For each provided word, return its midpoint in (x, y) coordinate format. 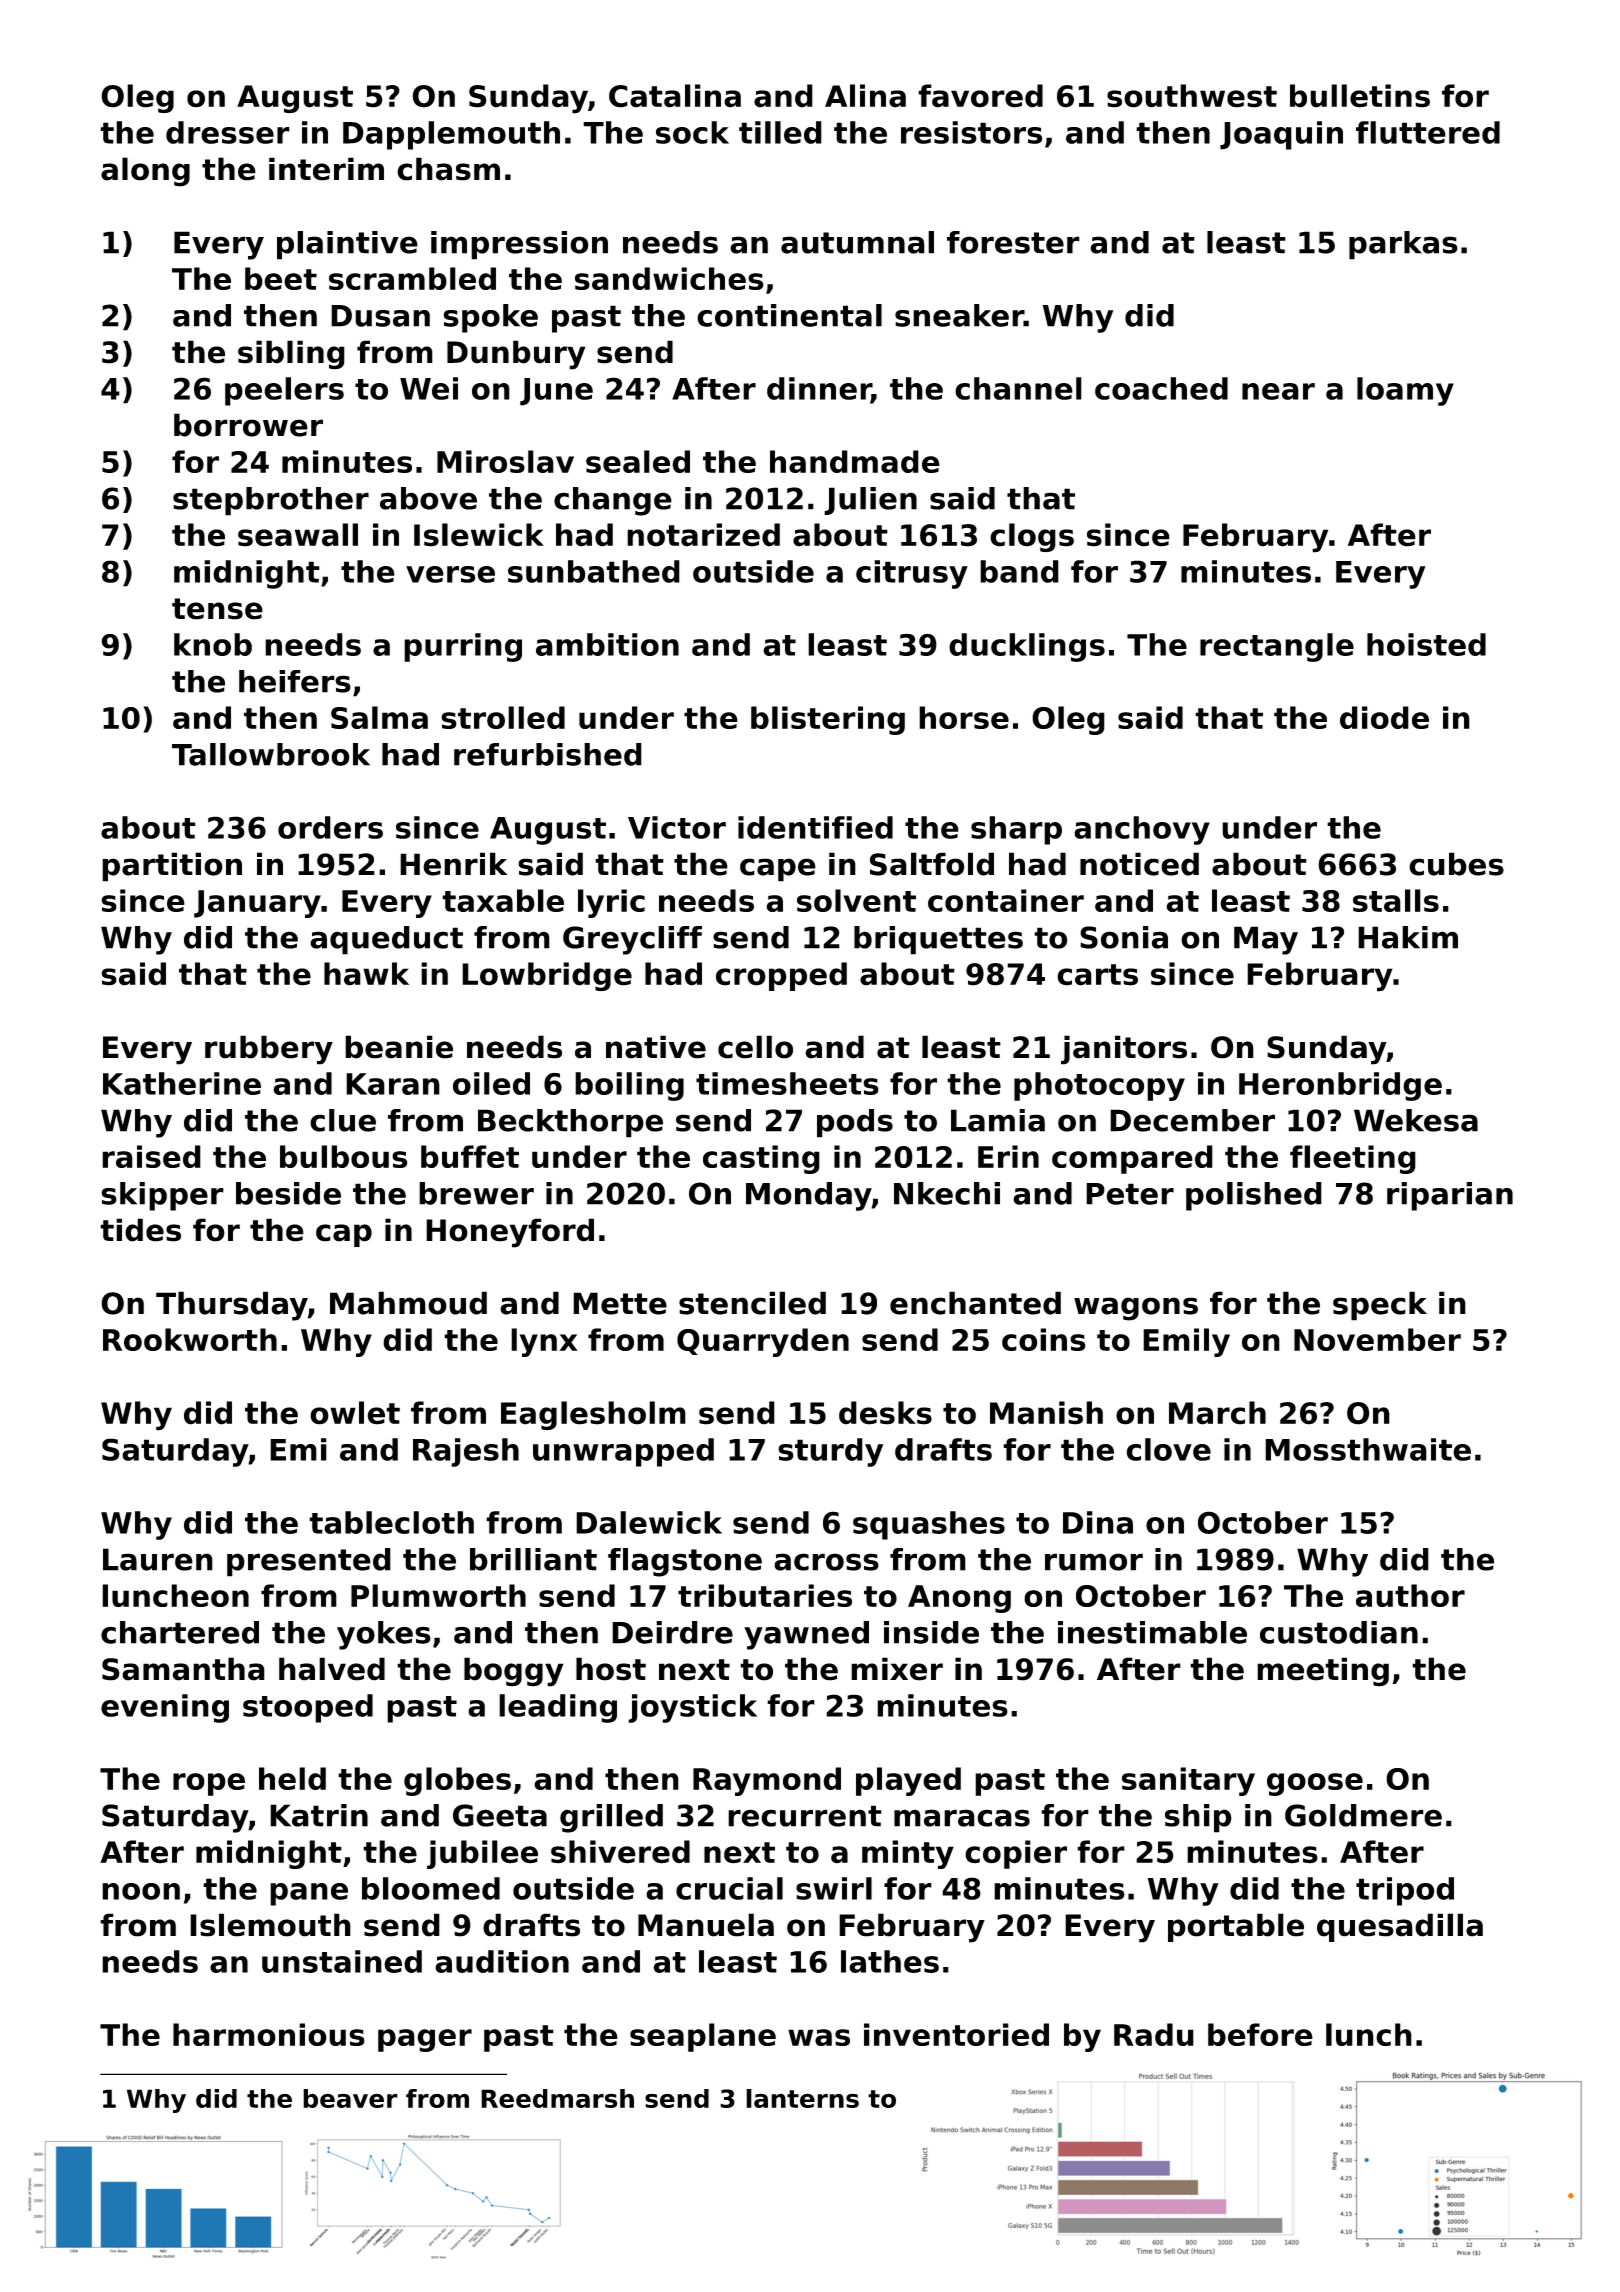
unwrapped (623, 1452)
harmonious (269, 2034)
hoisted (1426, 644)
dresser (228, 132)
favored (980, 96)
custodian (1339, 1632)
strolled (503, 717)
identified (815, 827)
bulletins (1360, 96)
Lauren (158, 1559)
